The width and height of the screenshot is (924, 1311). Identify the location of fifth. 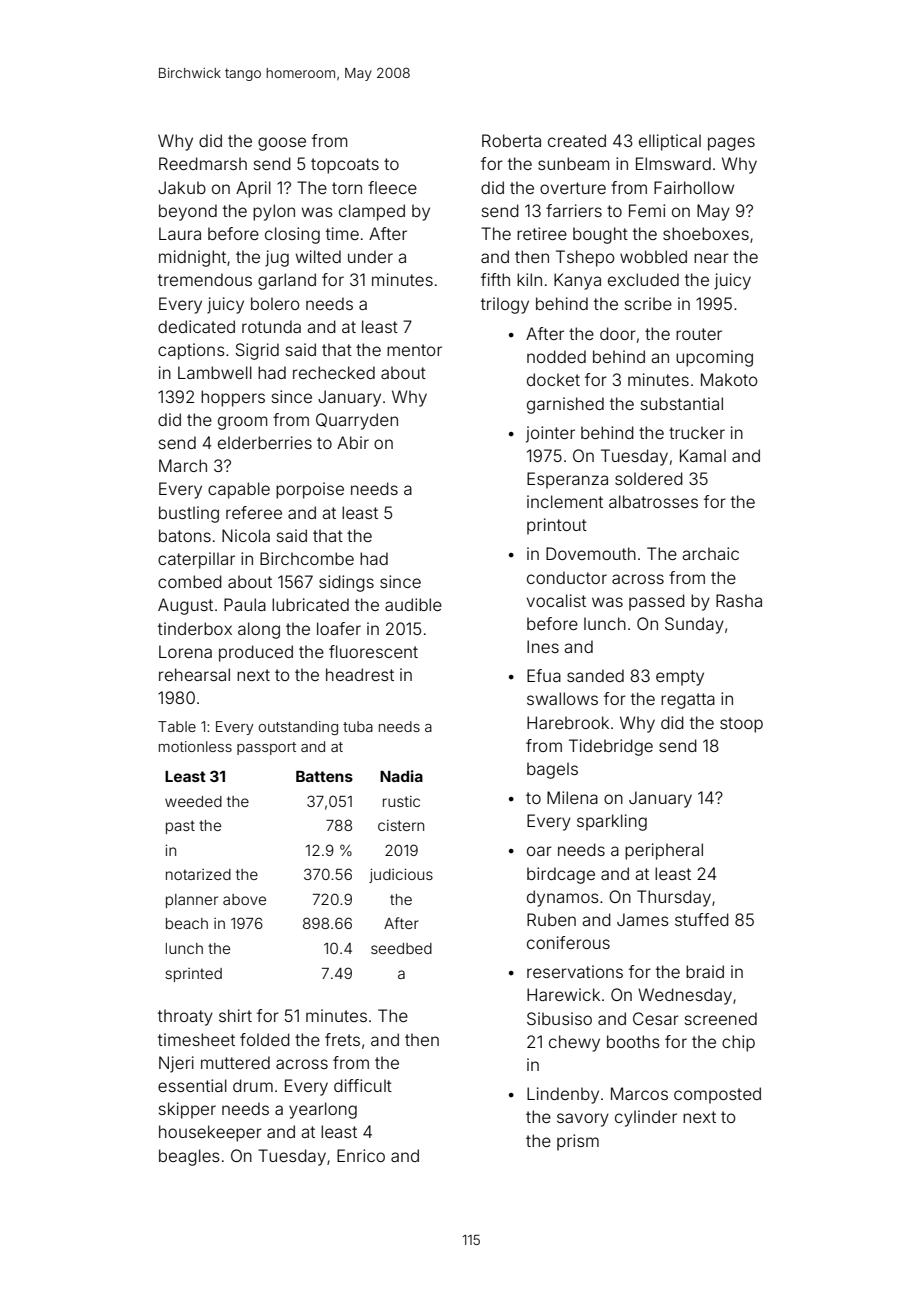
(495, 279).
